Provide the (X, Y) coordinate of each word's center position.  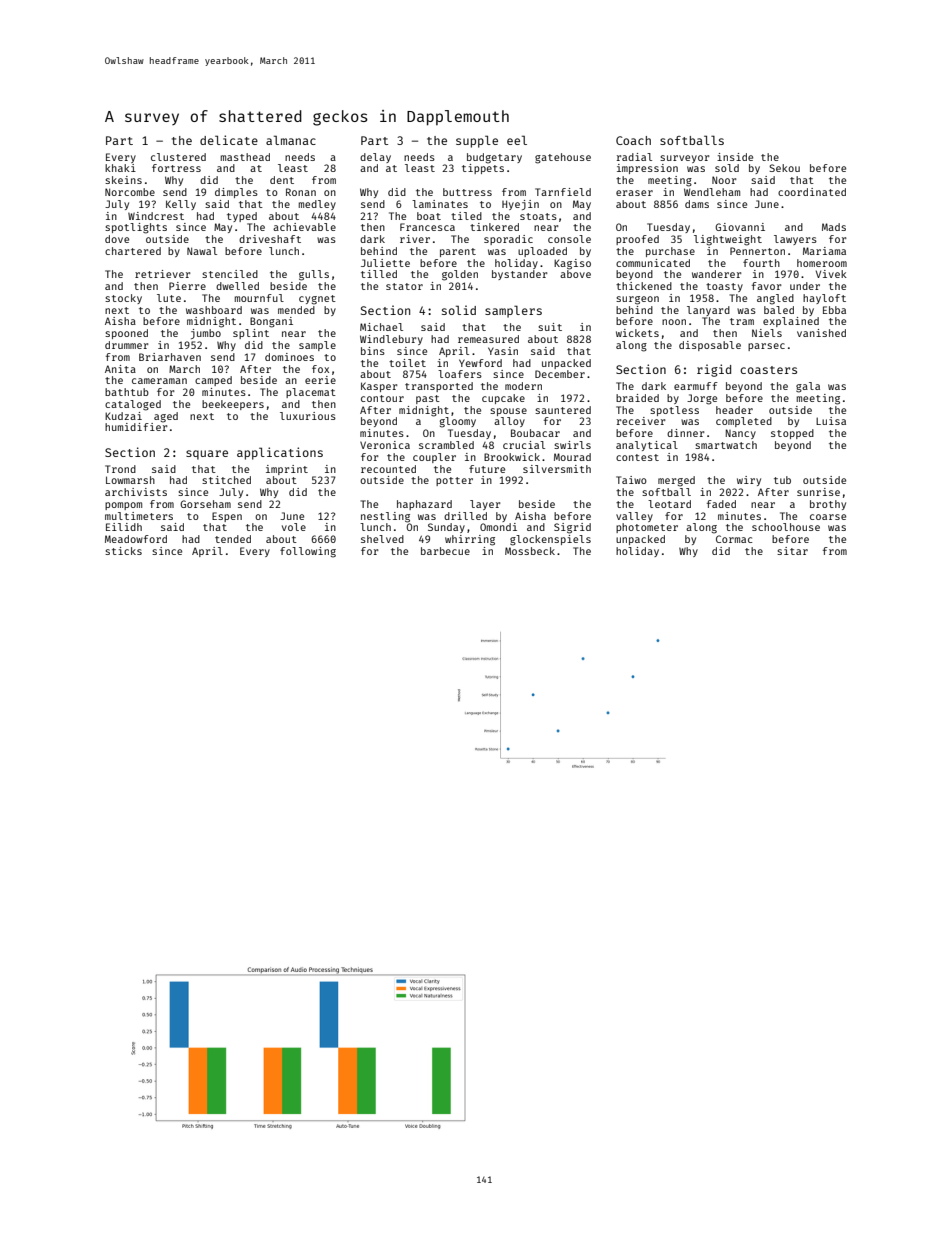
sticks (123, 551)
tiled (466, 216)
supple (477, 141)
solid (459, 310)
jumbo (206, 334)
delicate (229, 140)
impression (647, 169)
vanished (821, 333)
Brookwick (512, 457)
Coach (633, 140)
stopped (792, 434)
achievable (304, 227)
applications (280, 453)
